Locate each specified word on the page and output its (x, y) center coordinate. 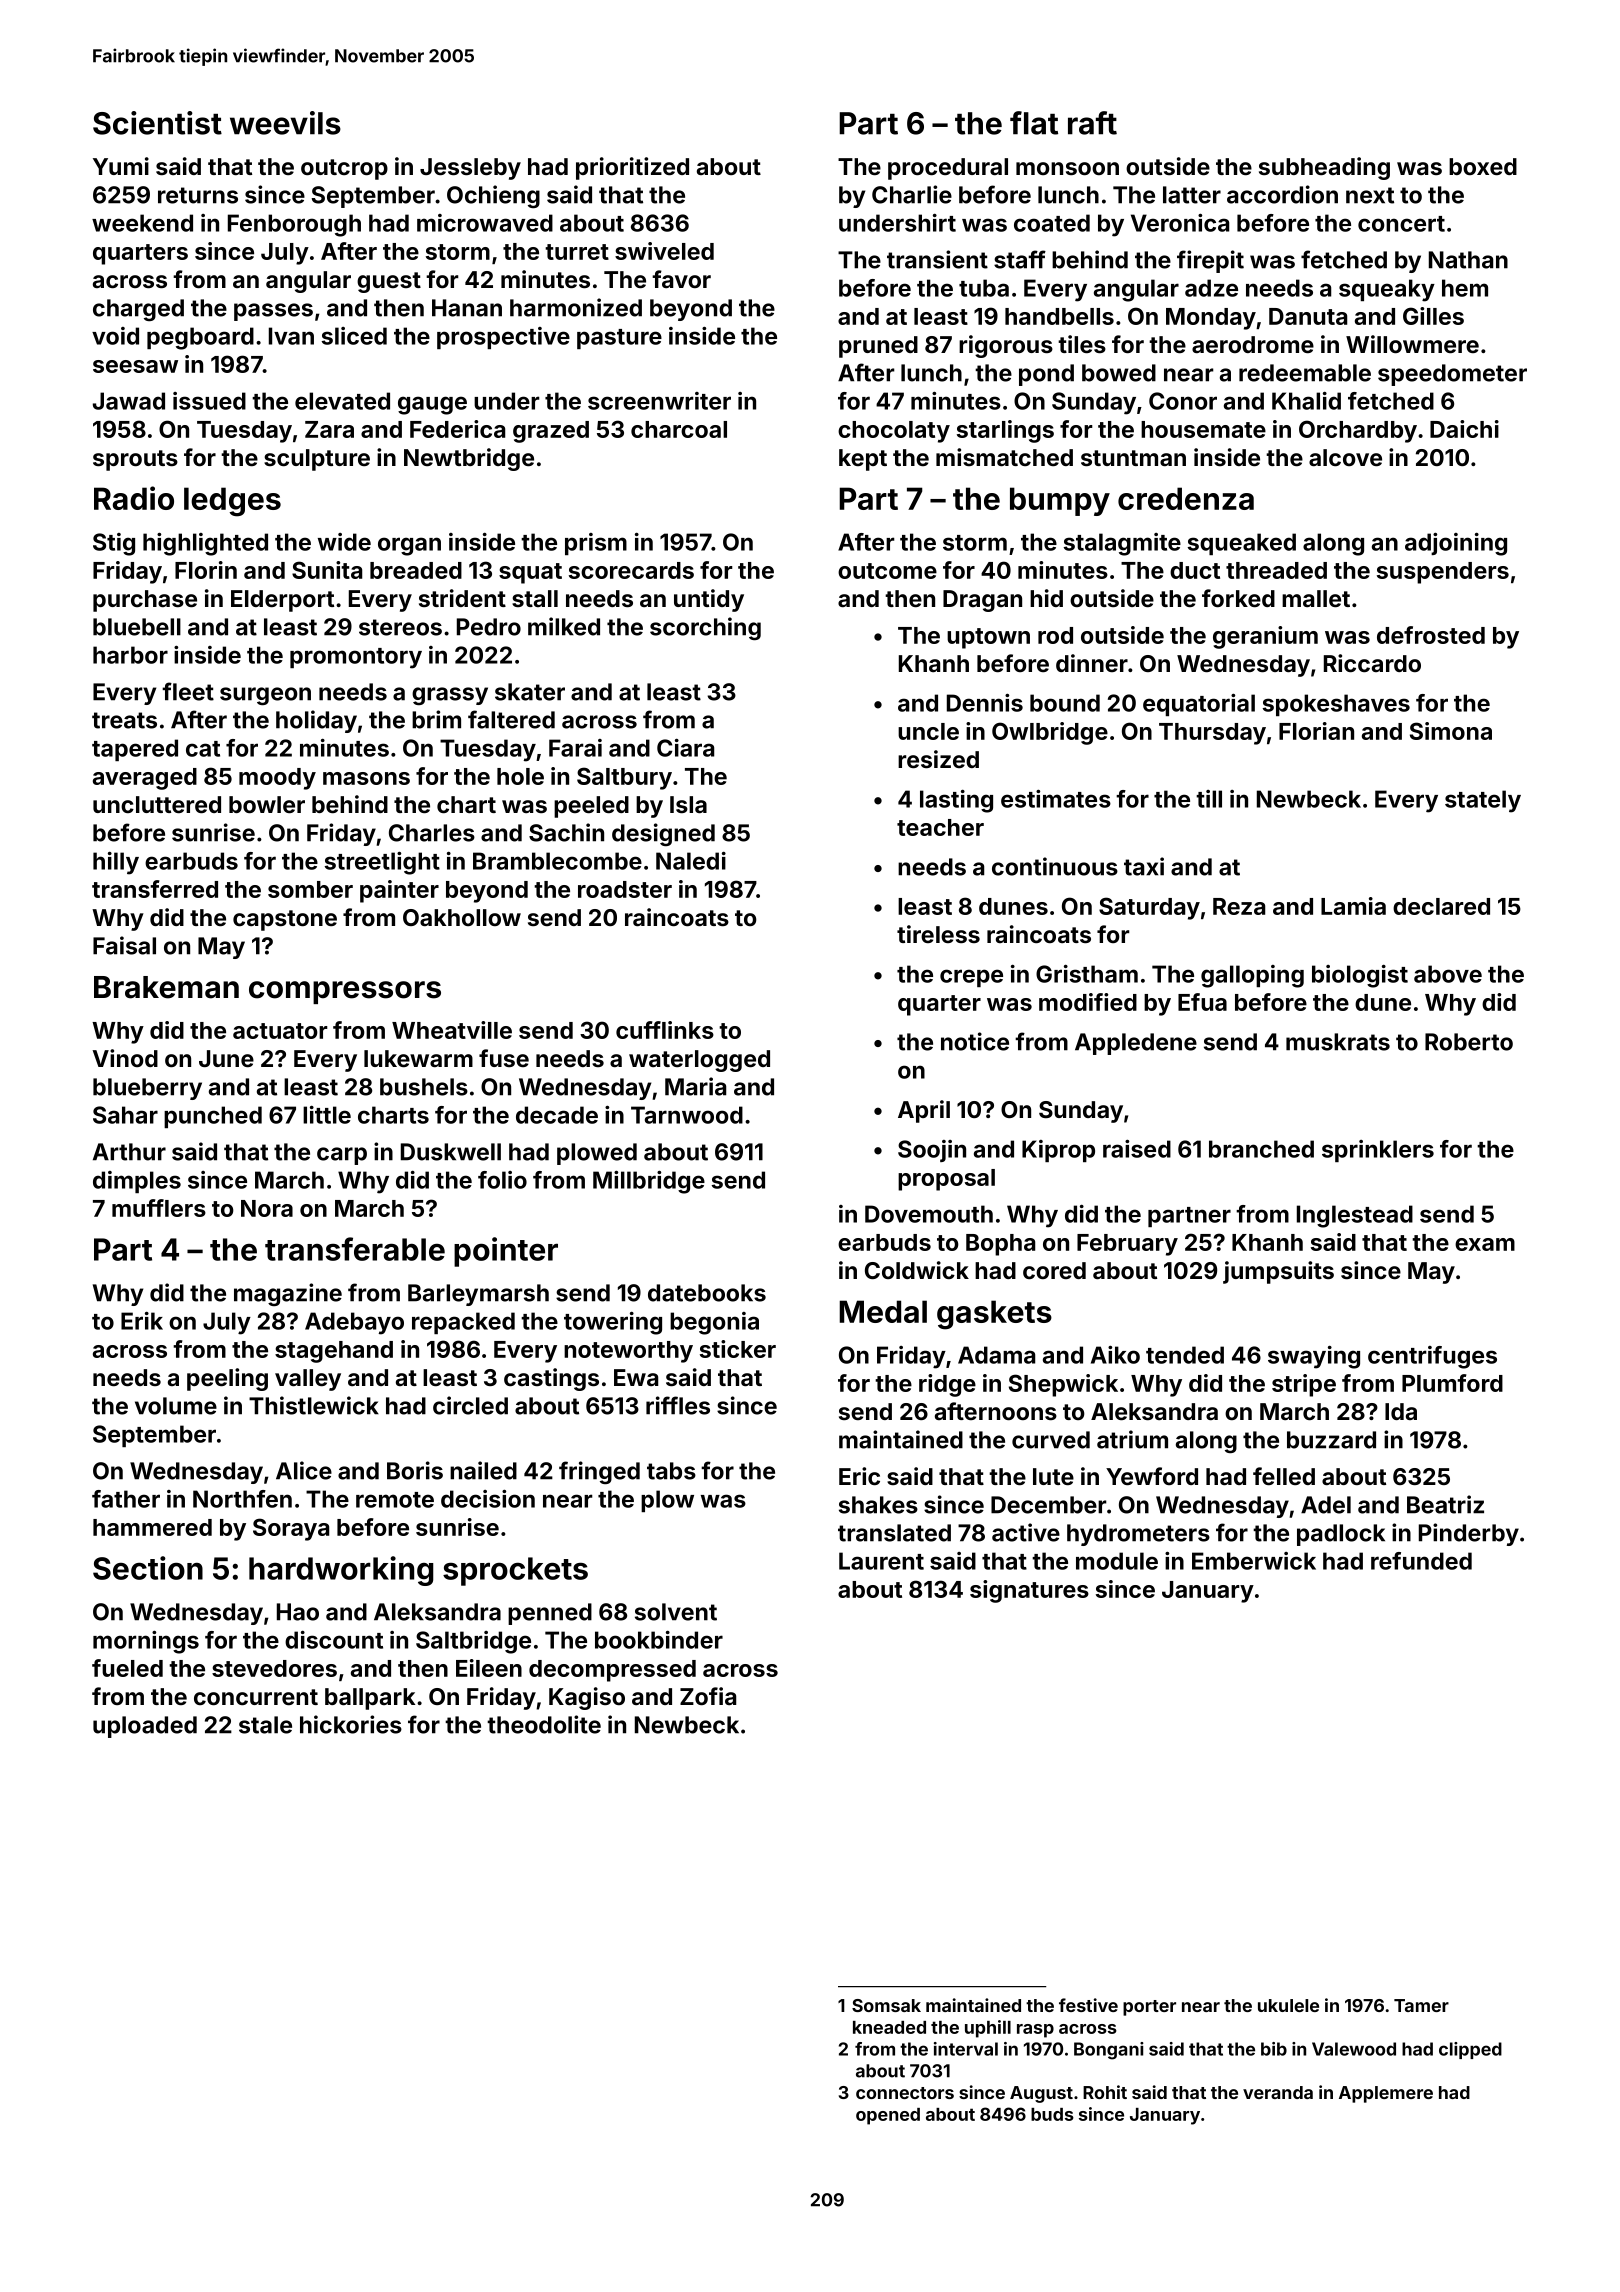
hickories (351, 1724)
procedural (948, 169)
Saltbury (624, 778)
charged (138, 310)
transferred (155, 889)
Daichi (1464, 429)
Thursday (1212, 734)
